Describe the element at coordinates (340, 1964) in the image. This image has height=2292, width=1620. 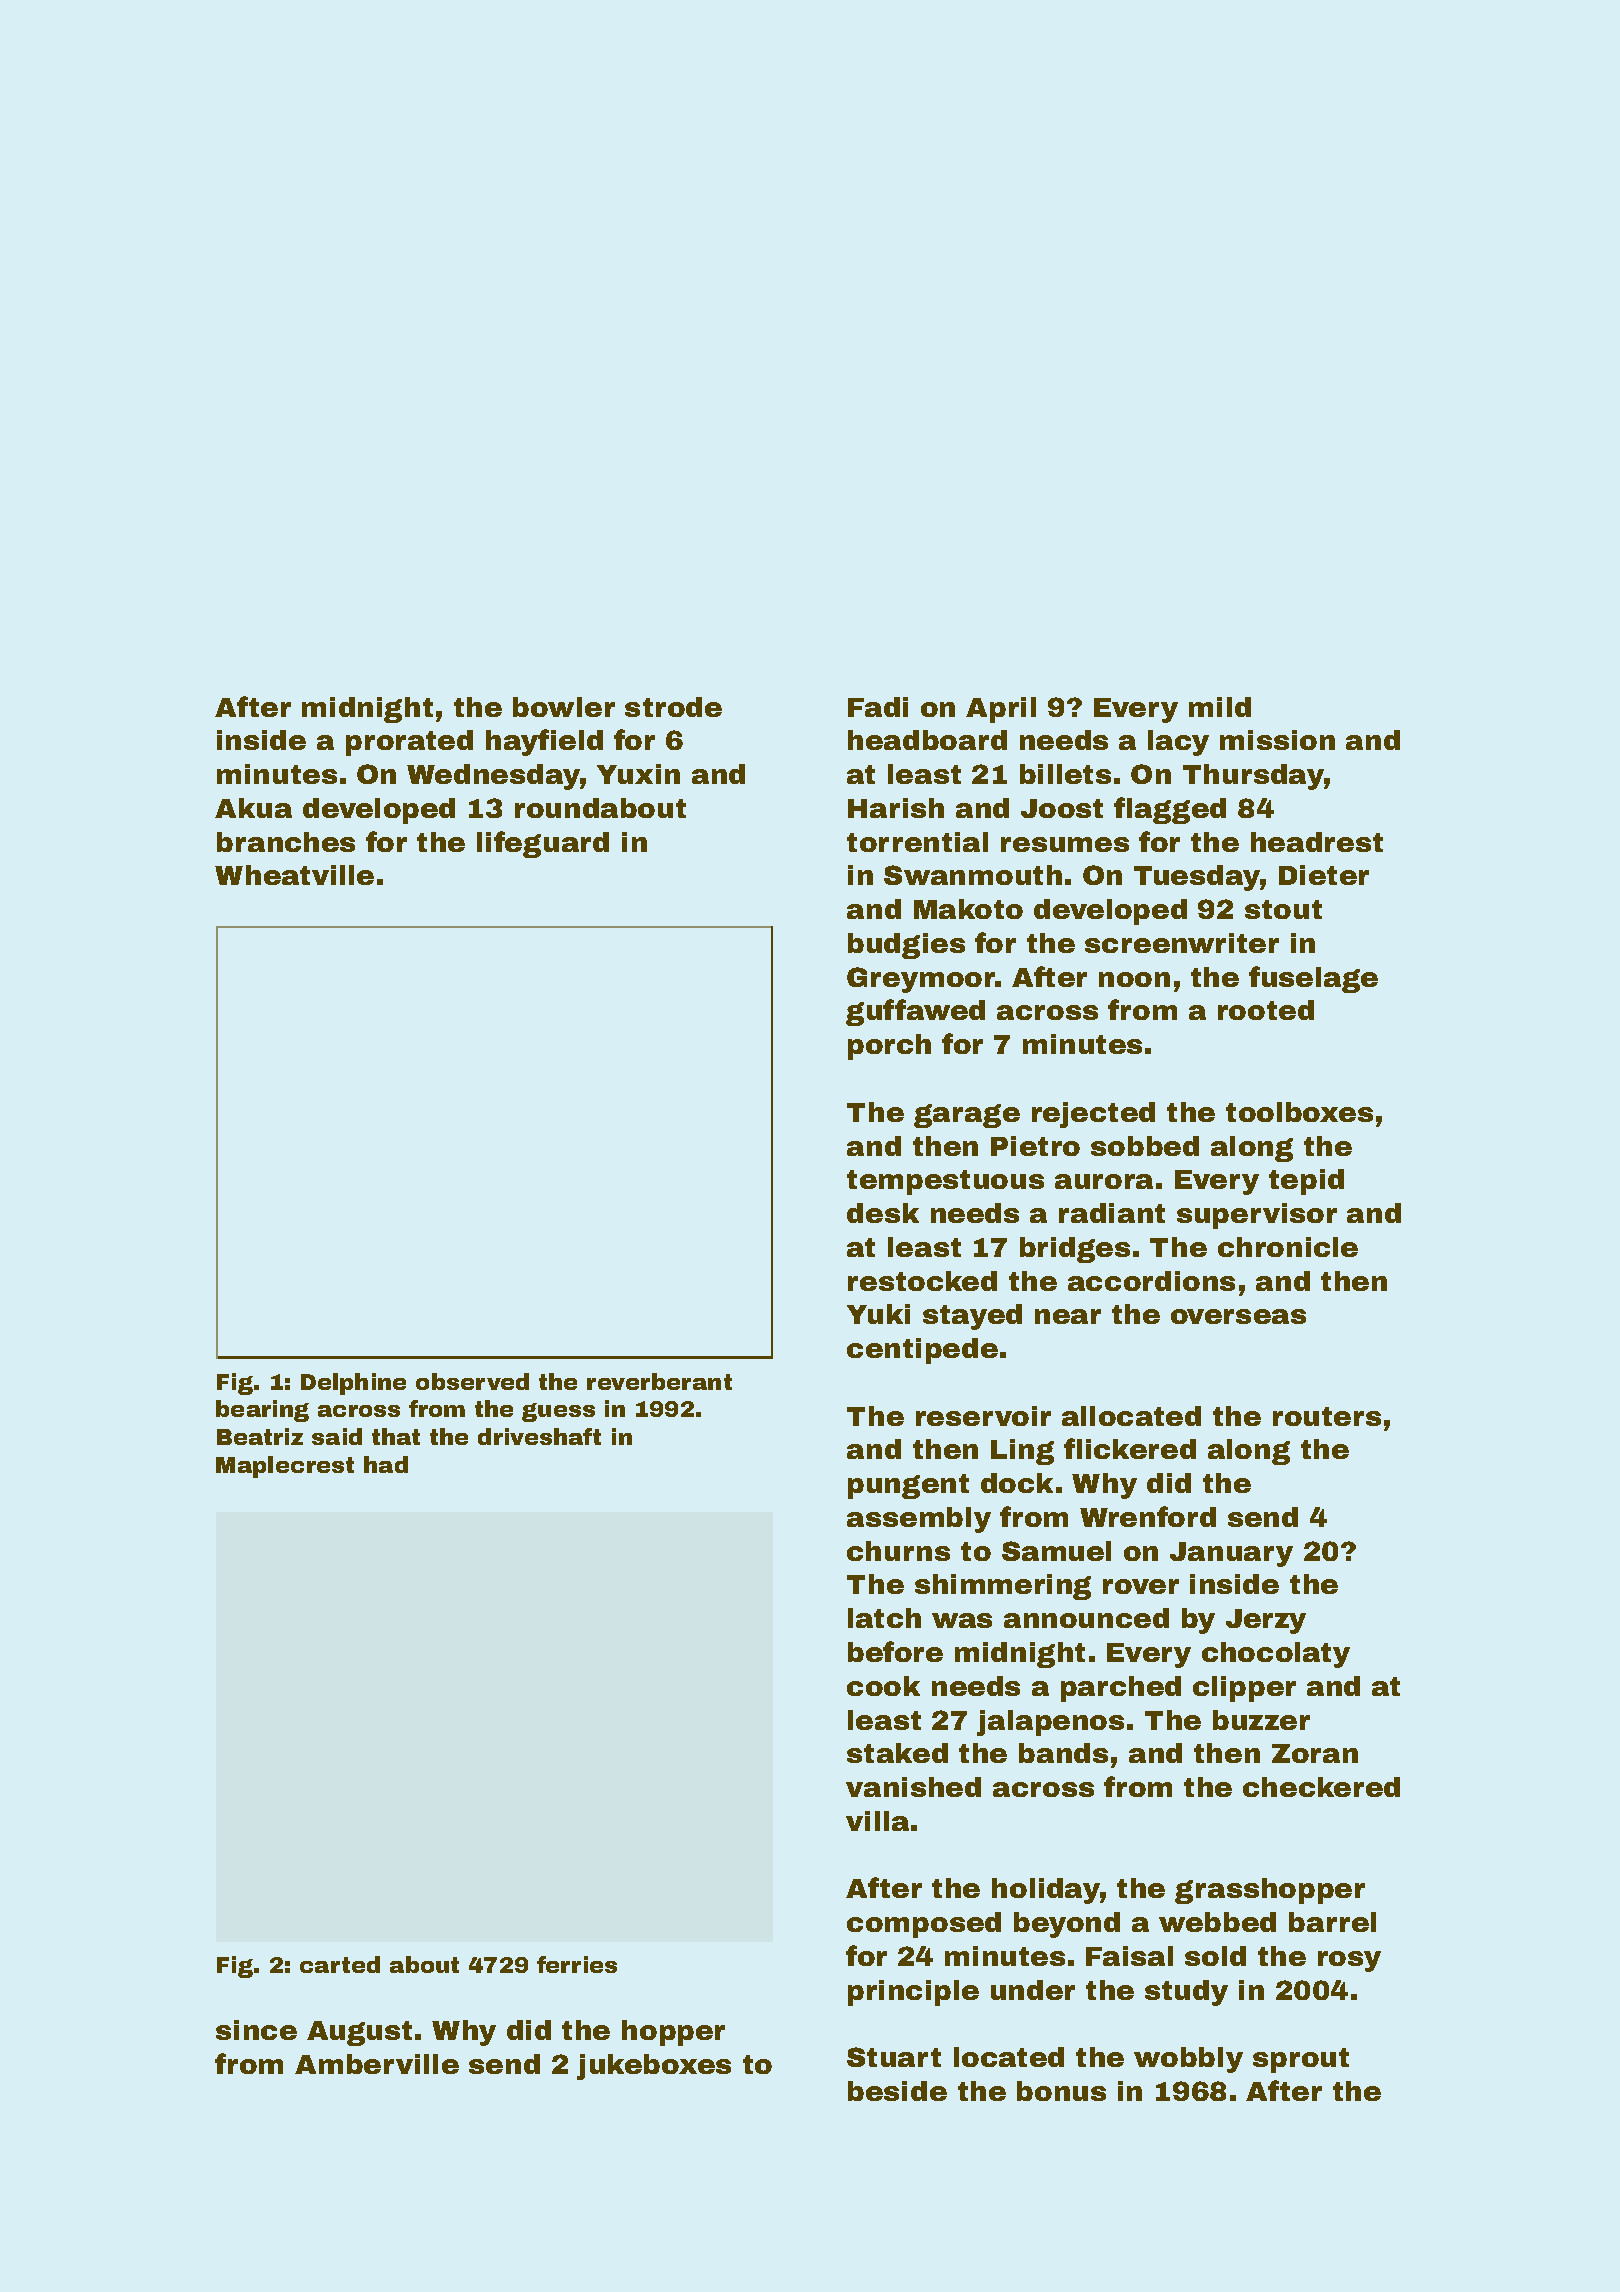
I see `carted` at that location.
